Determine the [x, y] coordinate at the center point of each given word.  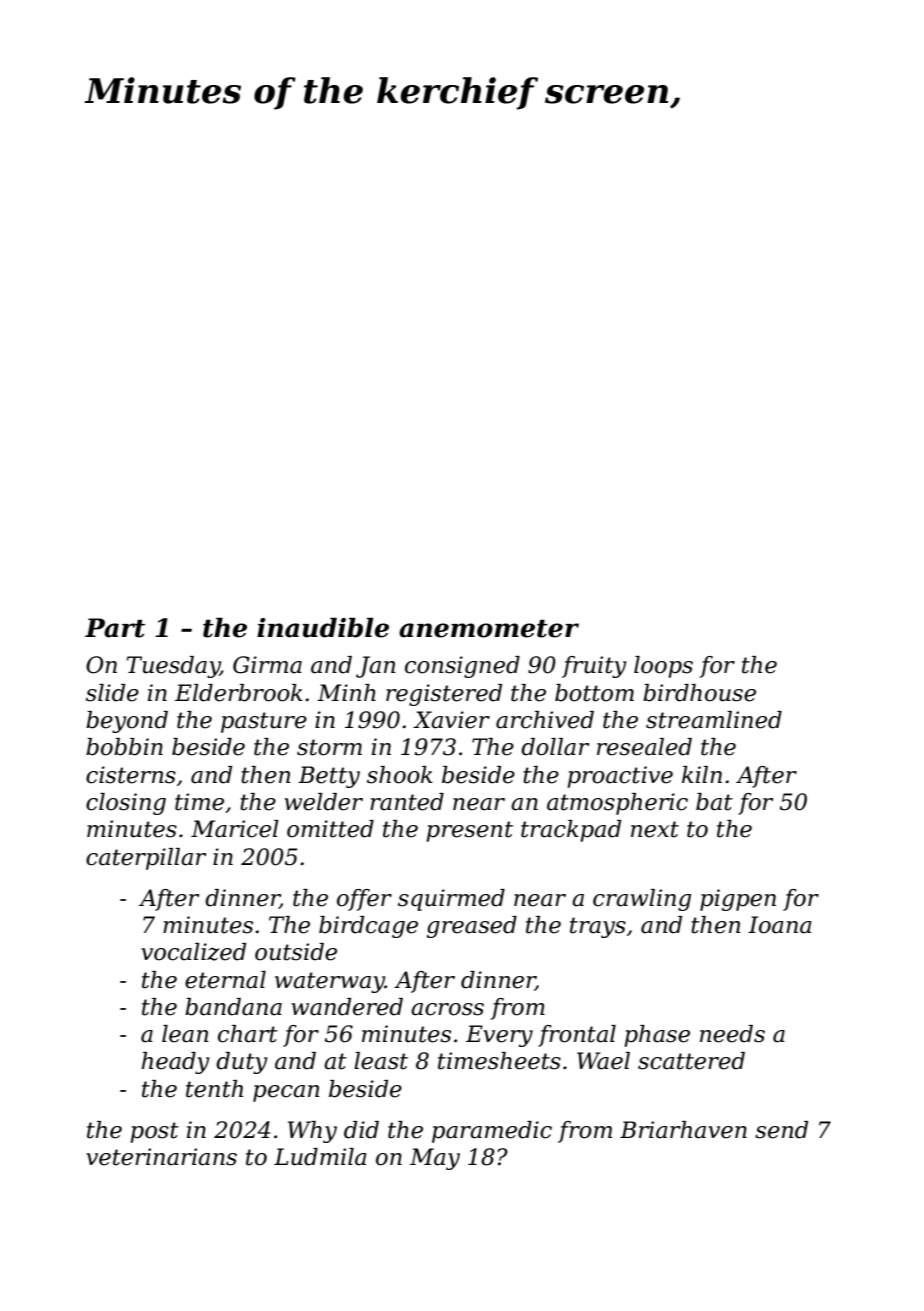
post [154, 1132]
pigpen [738, 900]
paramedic [492, 1132]
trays [598, 927]
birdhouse [699, 693]
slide [112, 693]
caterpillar [146, 859]
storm [329, 747]
